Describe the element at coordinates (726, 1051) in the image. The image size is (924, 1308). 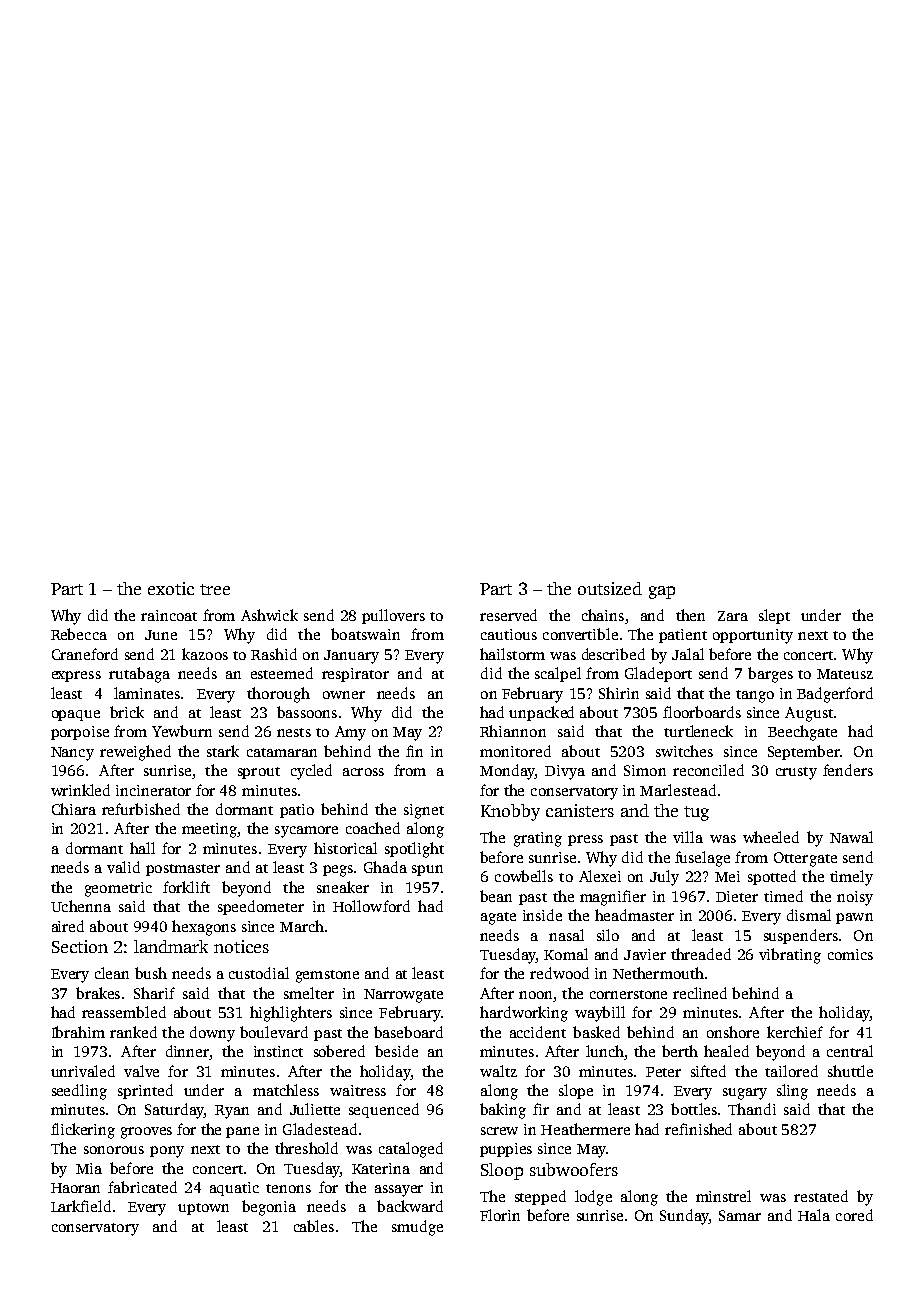
I see `healed` at that location.
